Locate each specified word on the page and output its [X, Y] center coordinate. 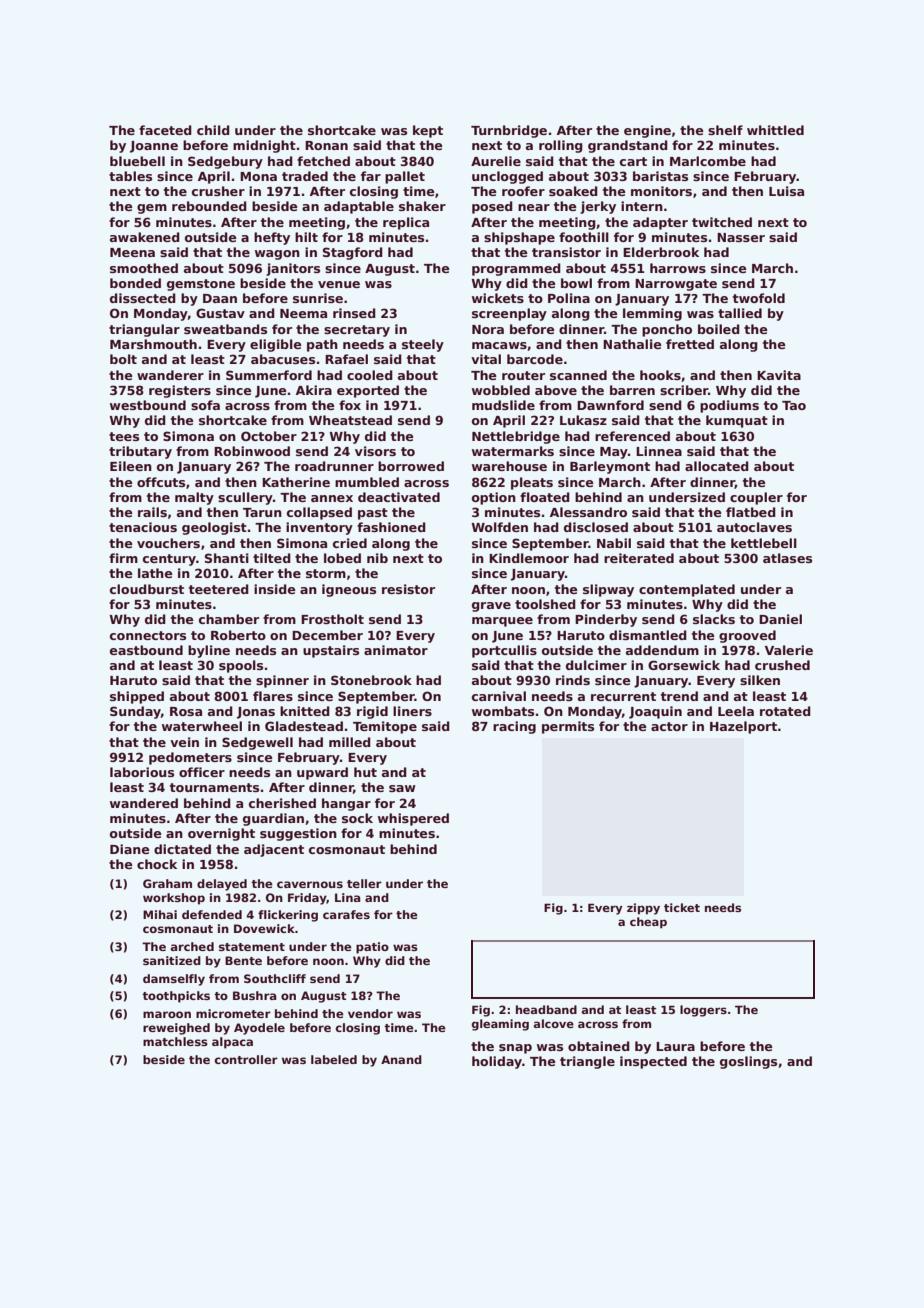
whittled [775, 130]
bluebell [137, 161]
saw [402, 788]
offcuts [161, 482]
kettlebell [764, 543]
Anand [401, 1059]
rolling [561, 146]
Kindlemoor [529, 558]
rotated [785, 711]
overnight [221, 834]
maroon [167, 1014]
